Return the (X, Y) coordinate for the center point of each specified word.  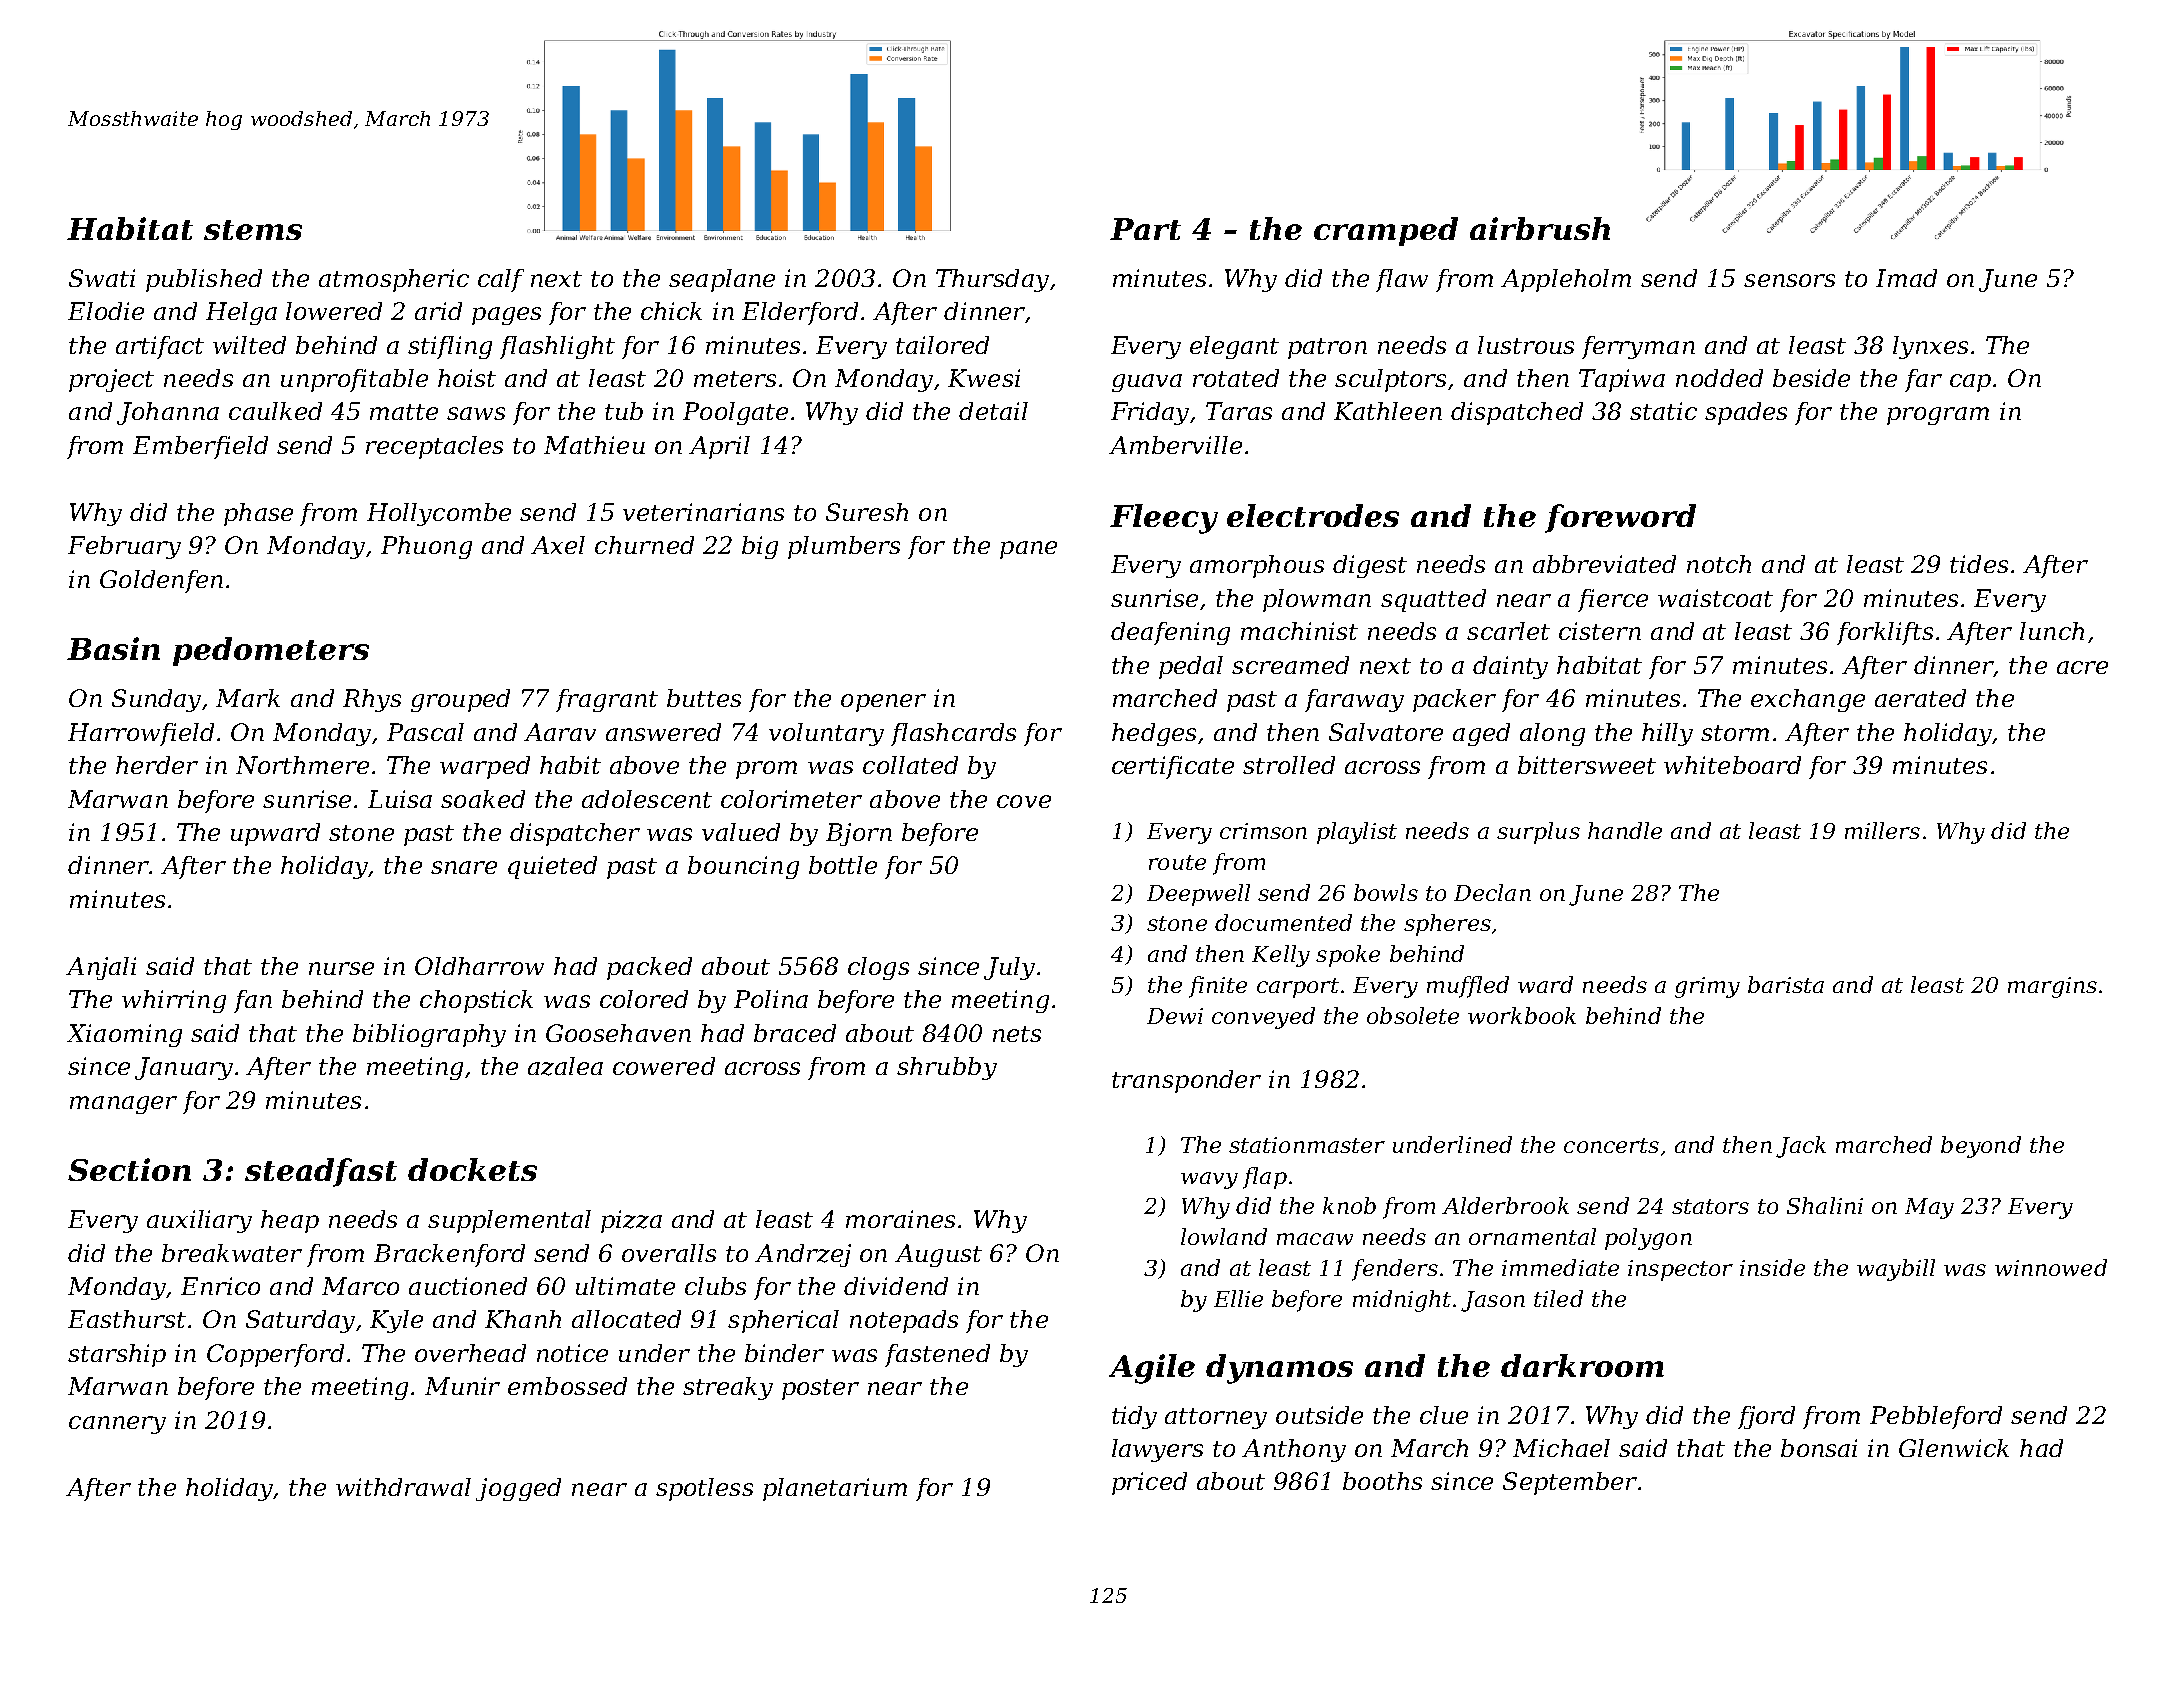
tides (1979, 564)
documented (1283, 922)
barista (1786, 984)
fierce (1613, 600)
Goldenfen (161, 581)
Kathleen (1388, 411)
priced (1149, 1483)
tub (624, 411)
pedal (1191, 667)
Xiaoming (124, 1035)
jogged (518, 1489)
